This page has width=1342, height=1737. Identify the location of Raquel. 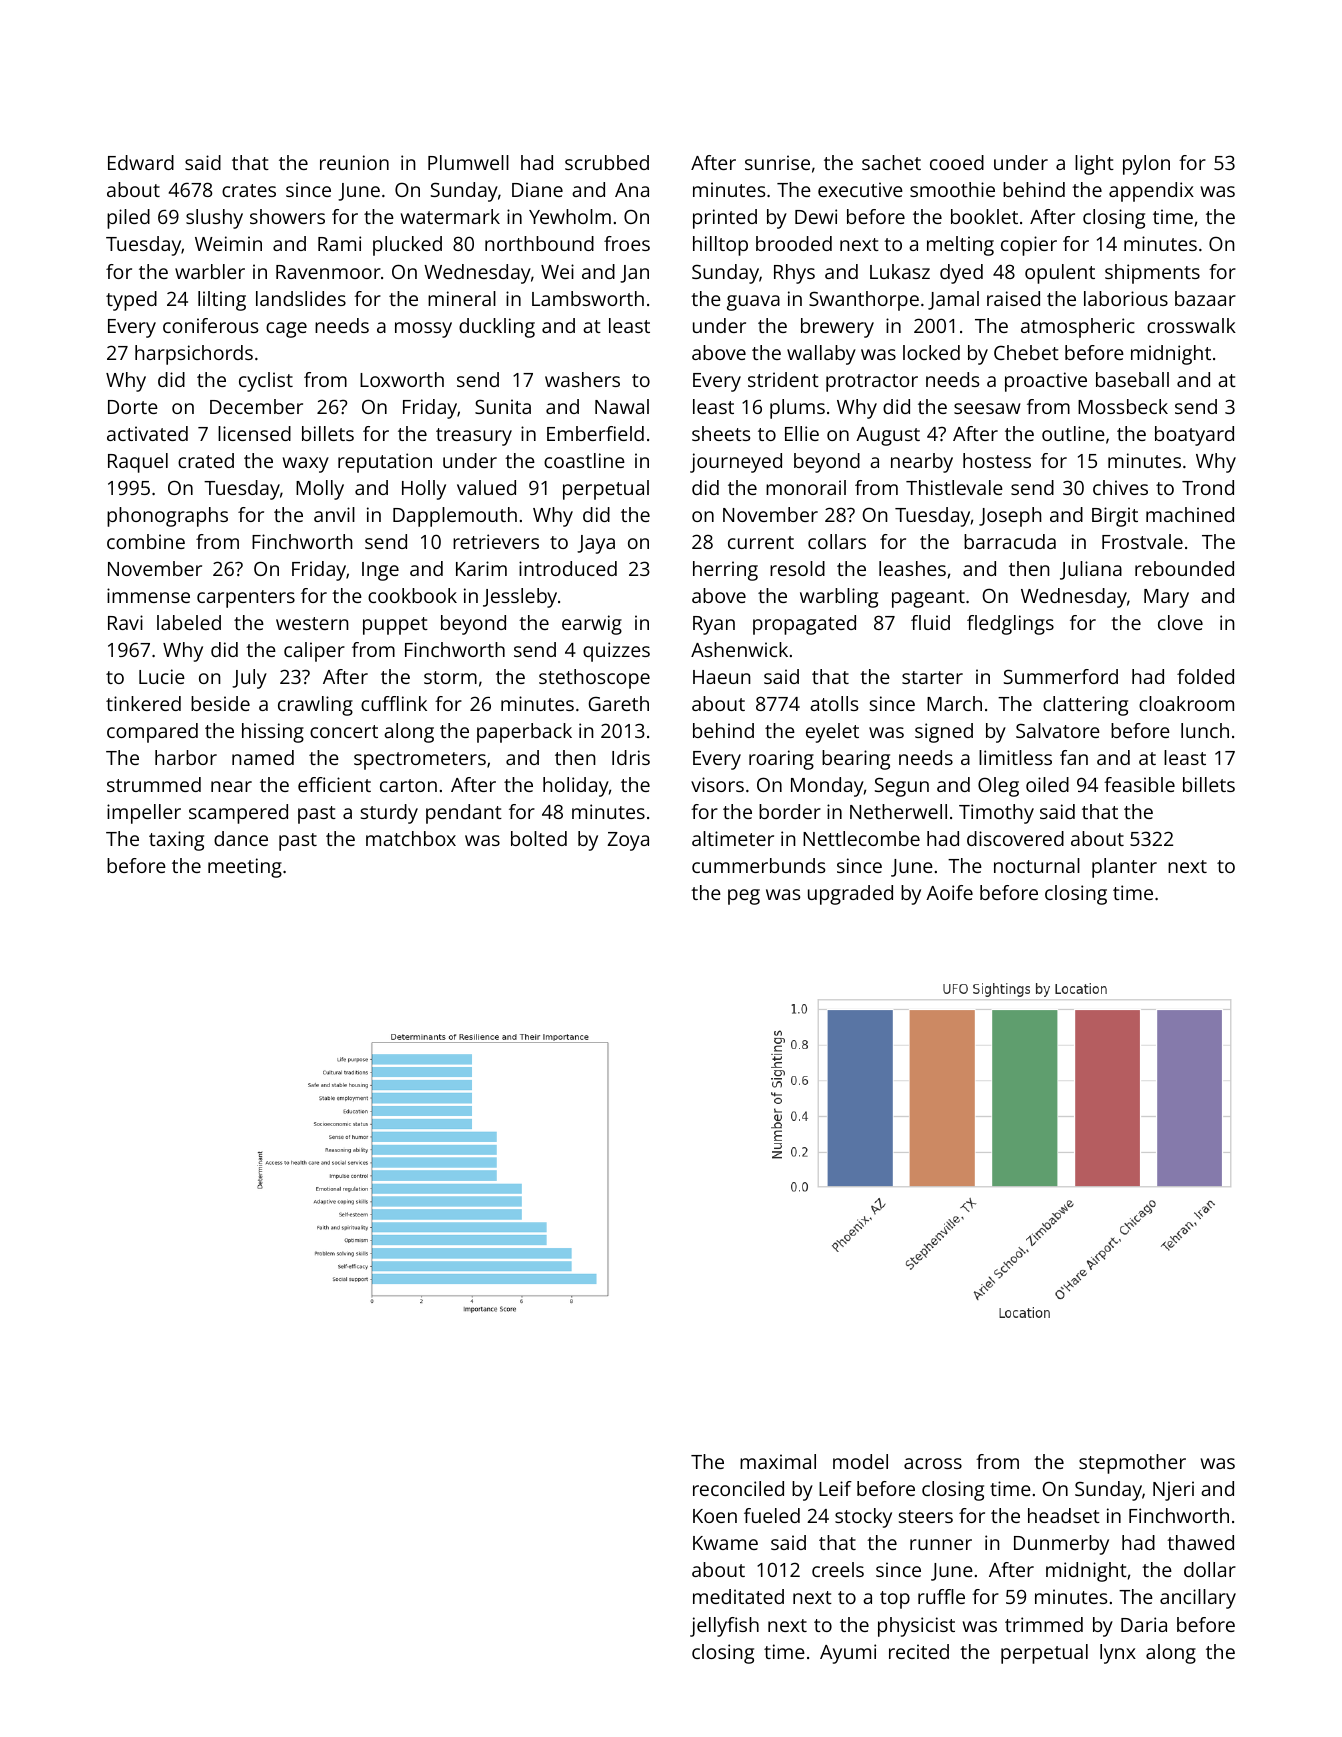
(138, 463).
